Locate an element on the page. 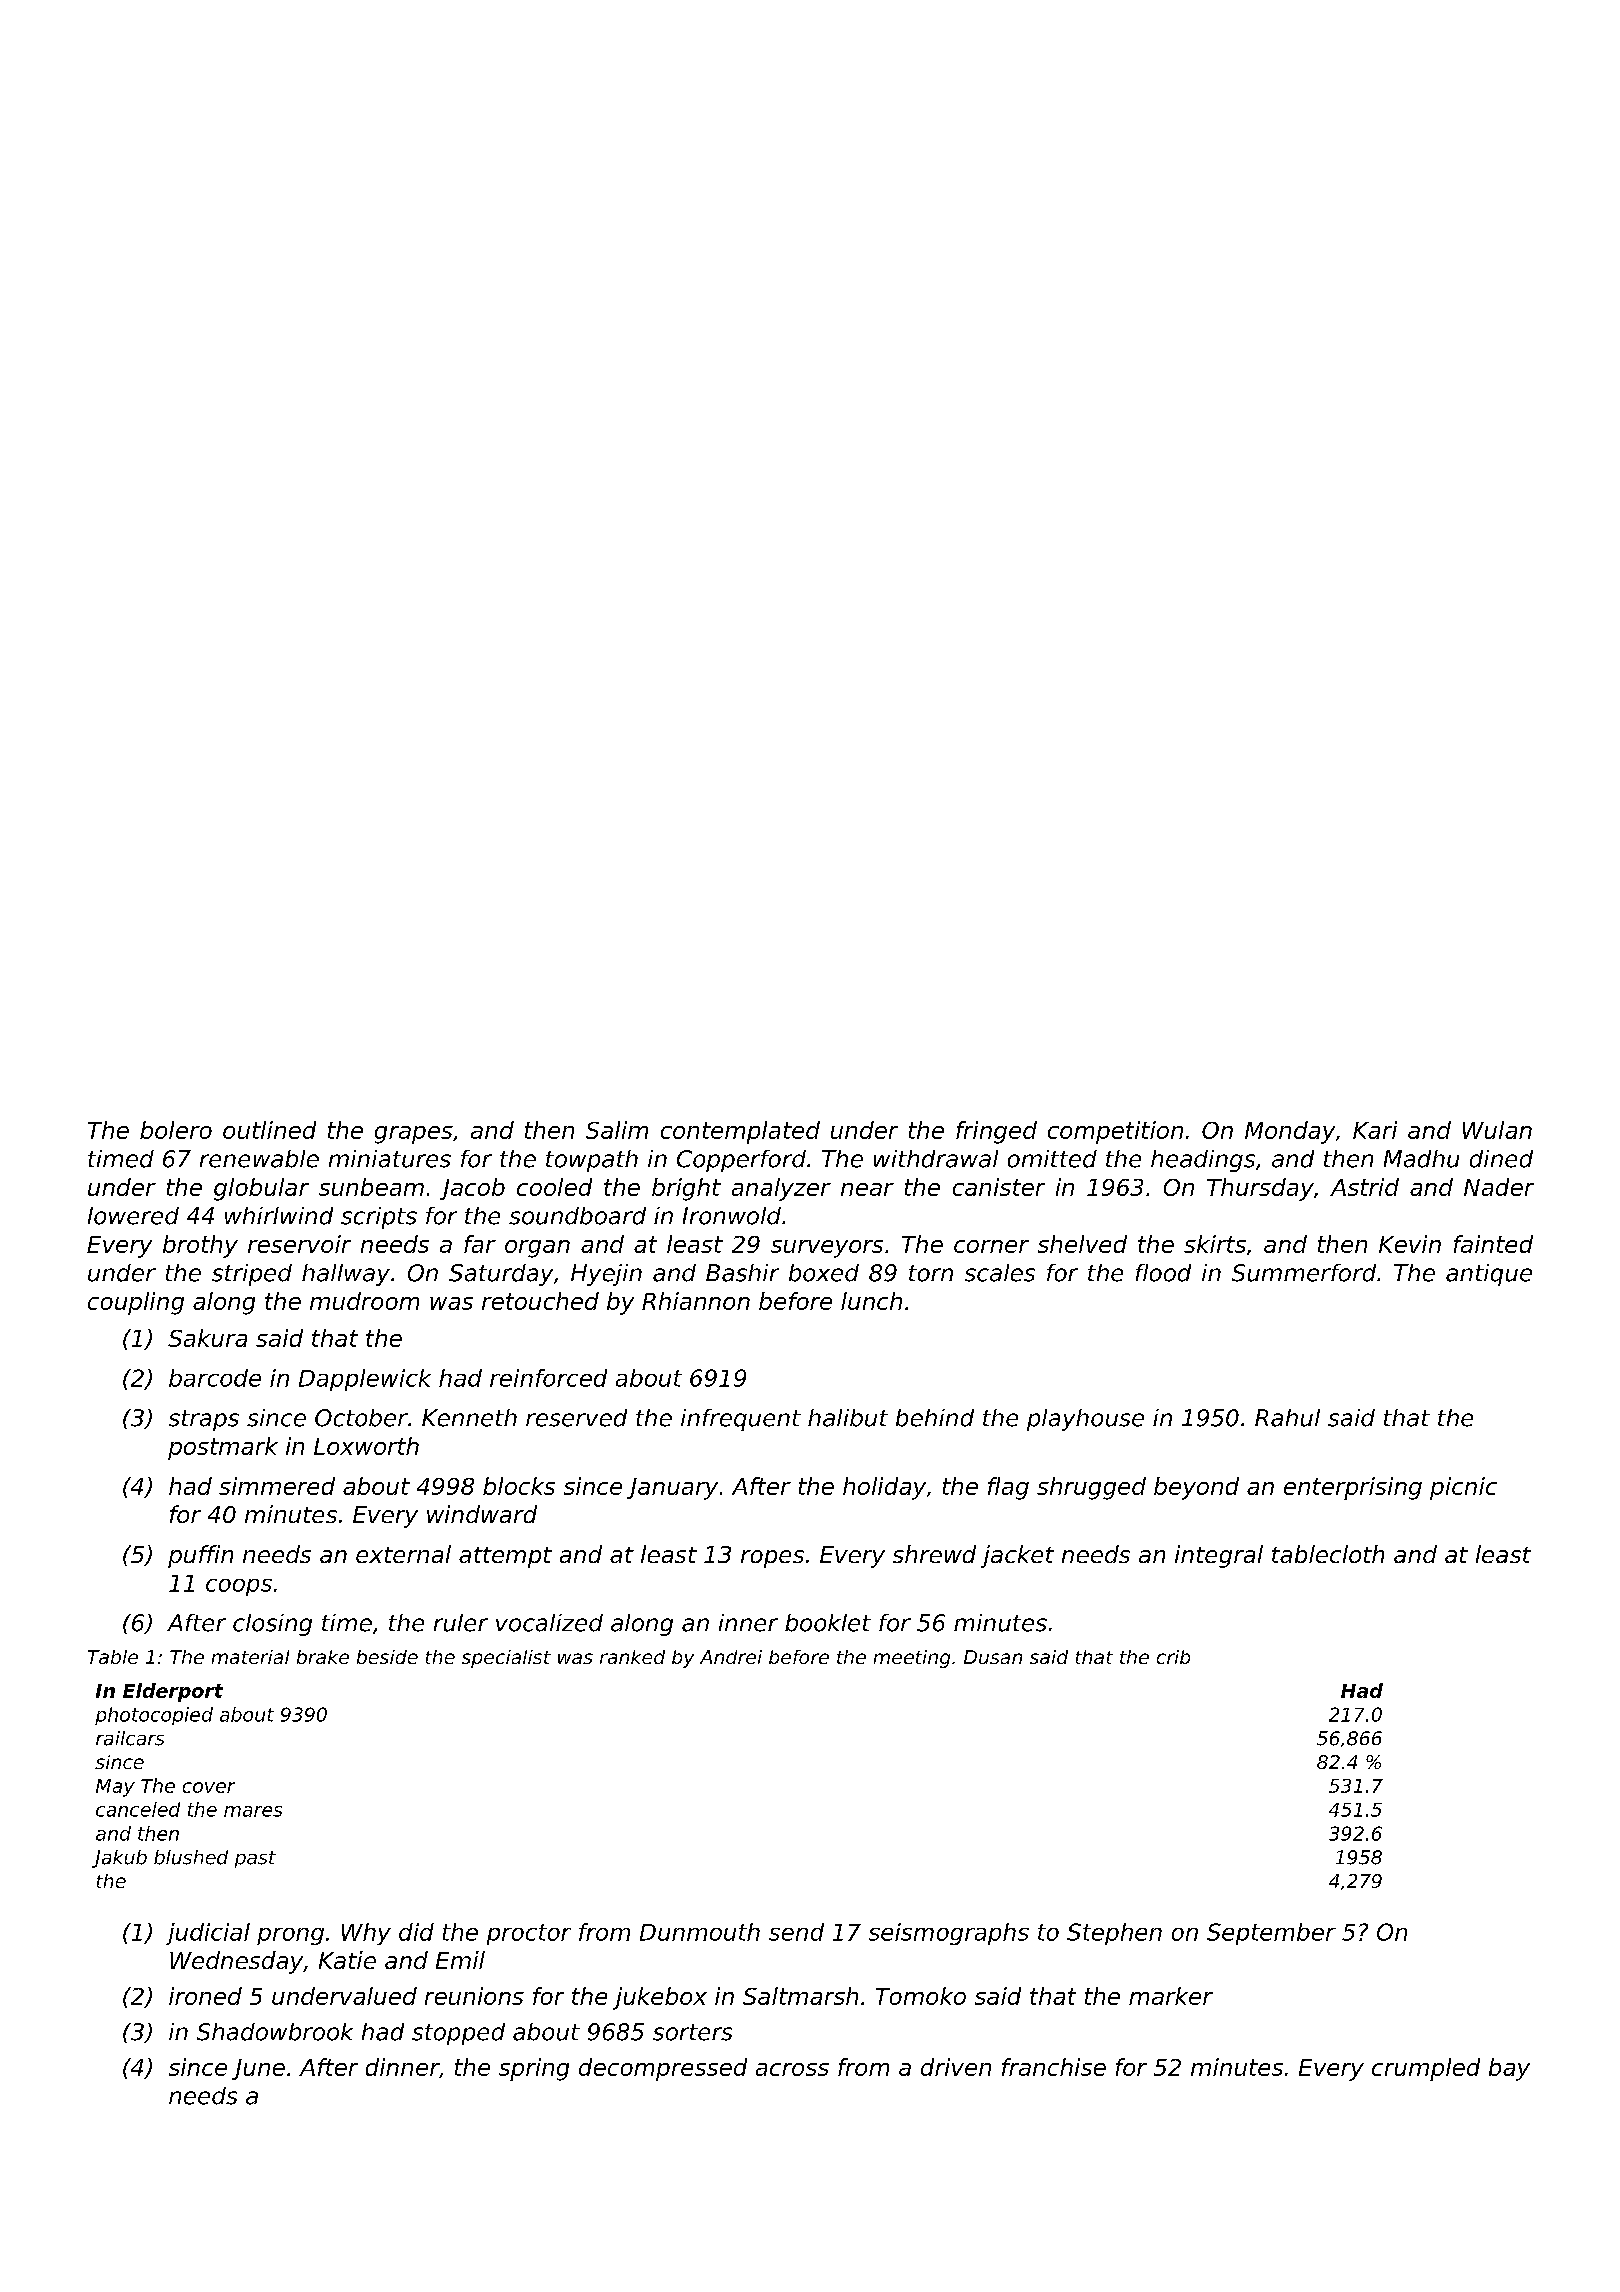 This page has height=2292, width=1620. across is located at coordinates (792, 2069).
